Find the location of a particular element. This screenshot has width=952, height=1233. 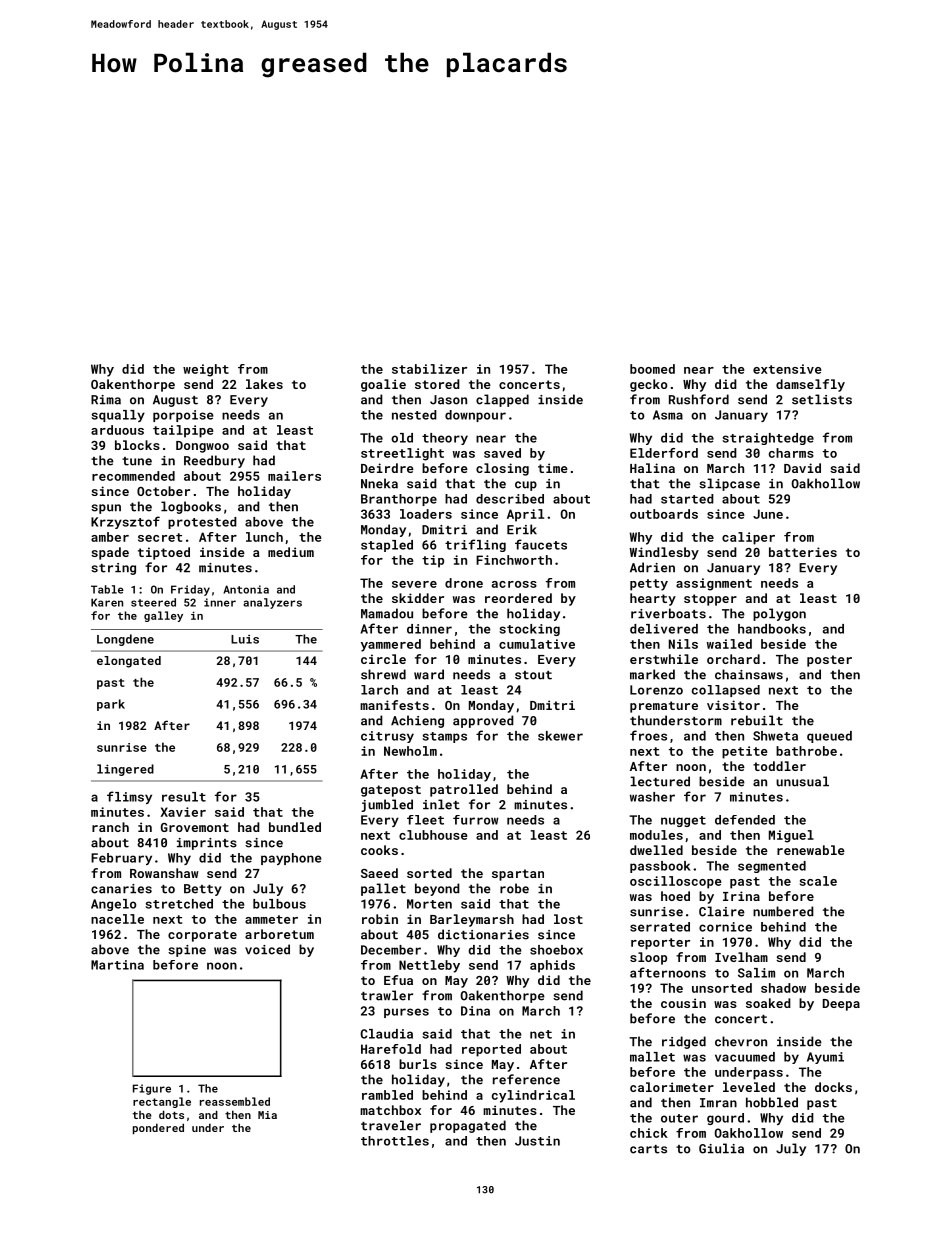

Nils is located at coordinates (683, 644).
